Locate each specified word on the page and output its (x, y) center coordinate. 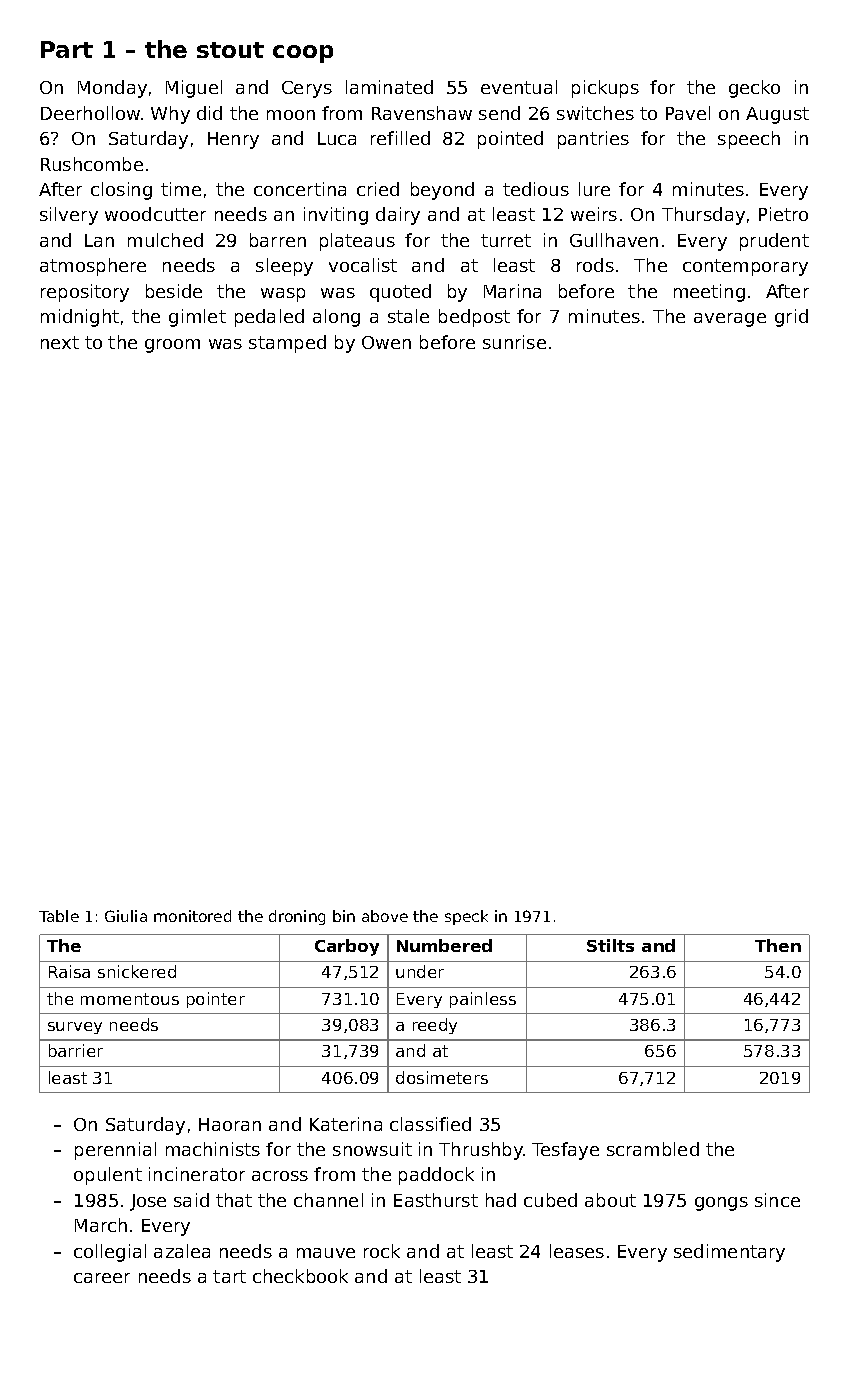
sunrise (514, 342)
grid (791, 318)
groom (172, 346)
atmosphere (93, 267)
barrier (76, 1050)
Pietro (783, 214)
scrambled (653, 1149)
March (101, 1225)
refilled (400, 138)
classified (430, 1124)
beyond (442, 191)
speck (466, 917)
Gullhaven (614, 240)
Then (778, 945)
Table (59, 916)
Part (67, 49)
